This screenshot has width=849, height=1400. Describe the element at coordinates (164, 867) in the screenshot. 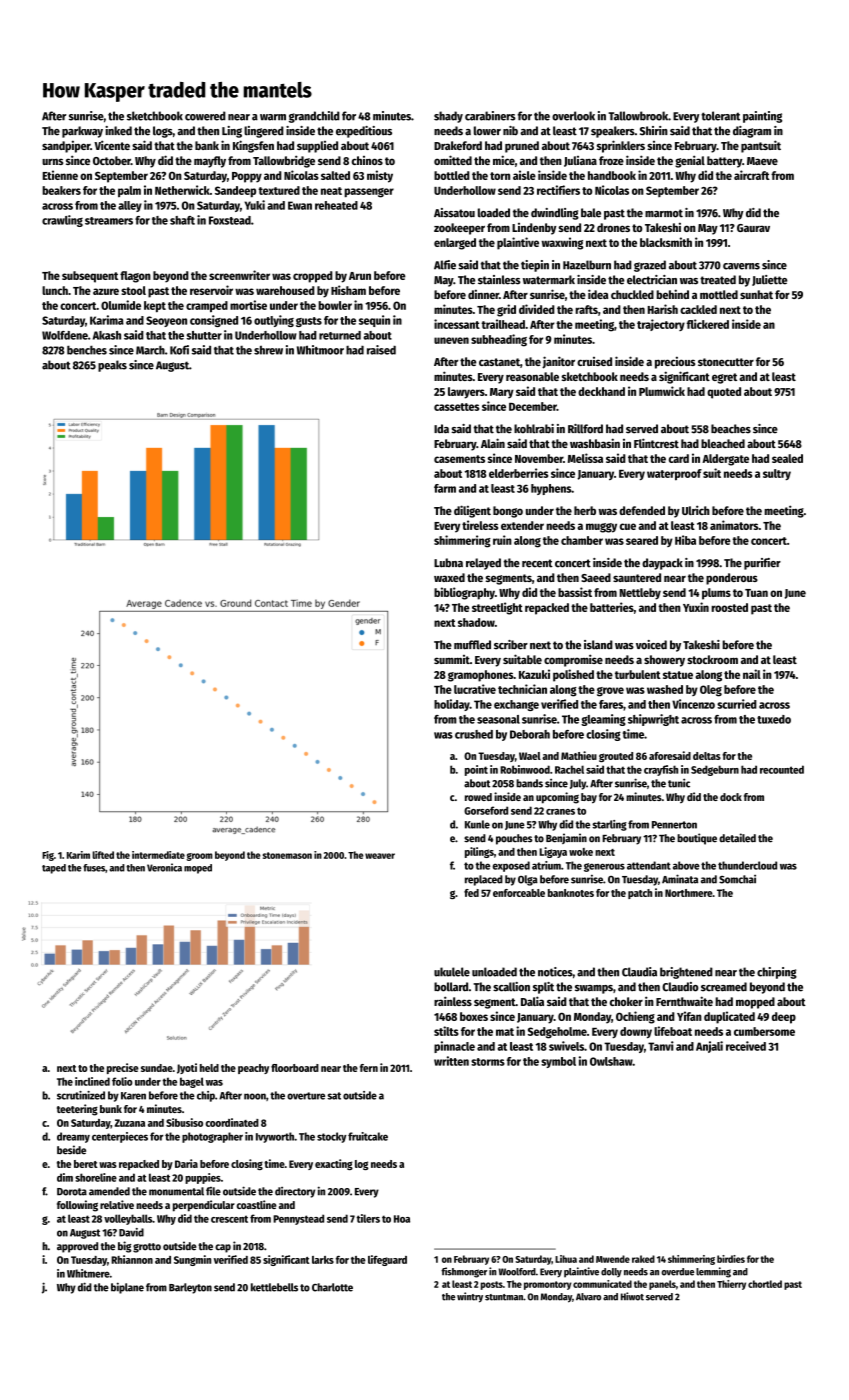

I see `Veronica` at that location.
